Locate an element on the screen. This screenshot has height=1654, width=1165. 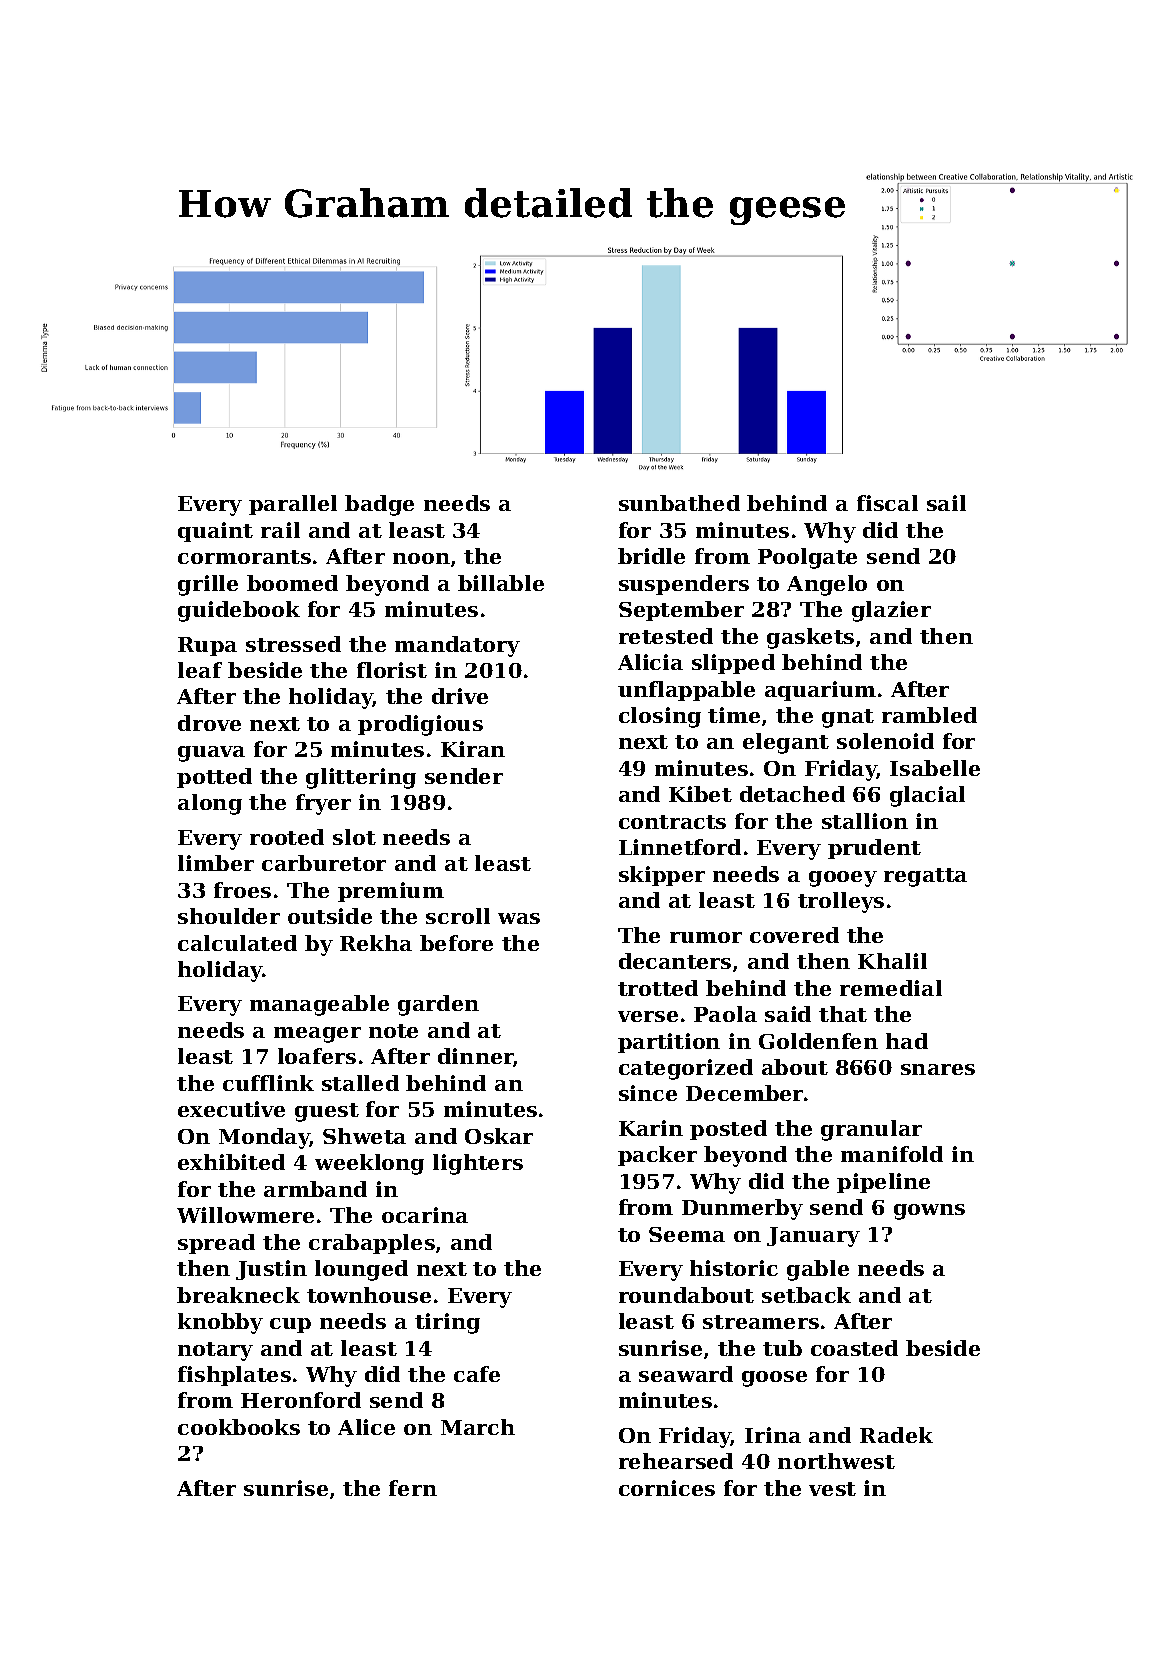
Alicia is located at coordinates (650, 662).
